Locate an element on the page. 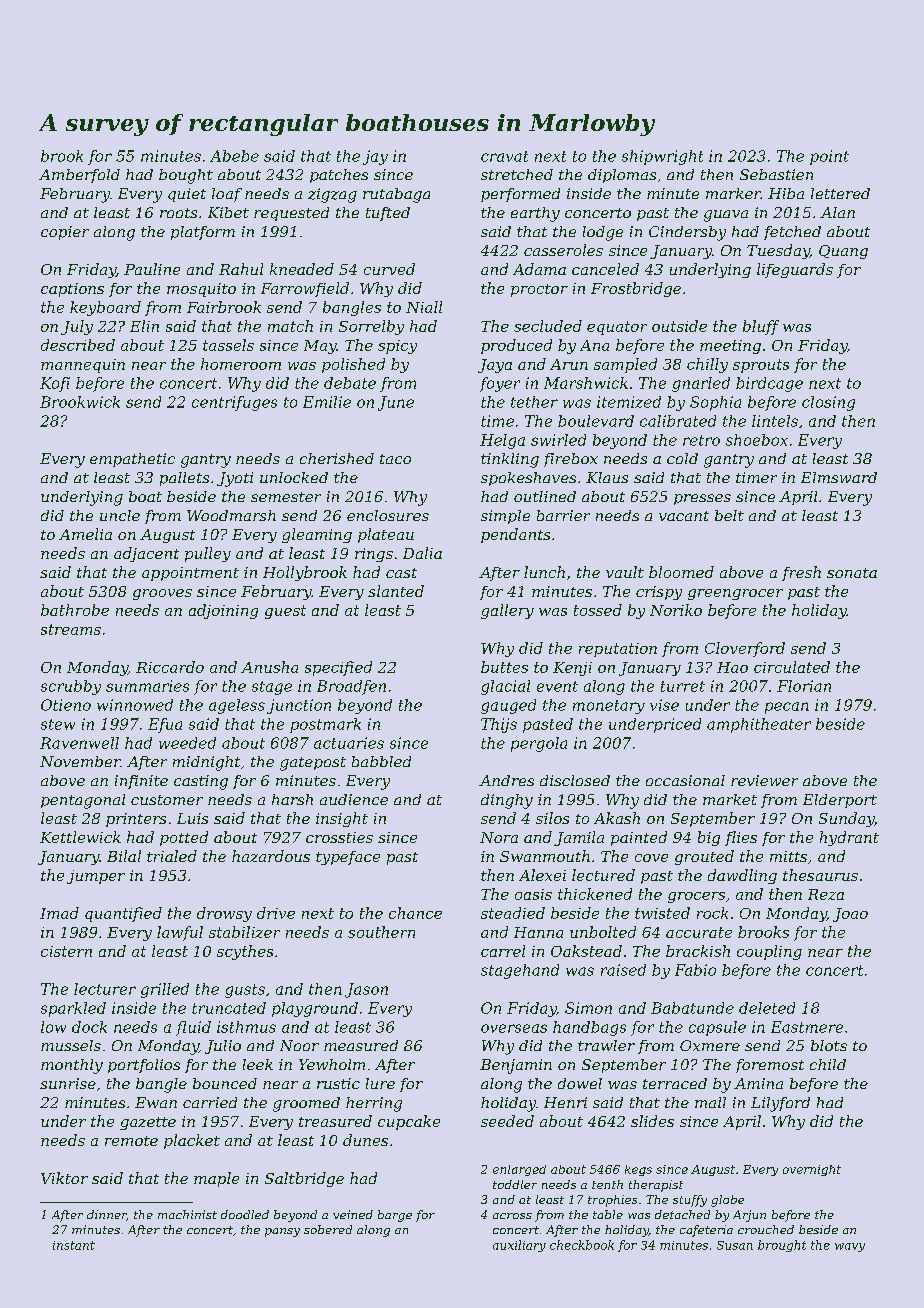 The width and height of the page is (924, 1308). sunrise is located at coordinates (68, 1083).
